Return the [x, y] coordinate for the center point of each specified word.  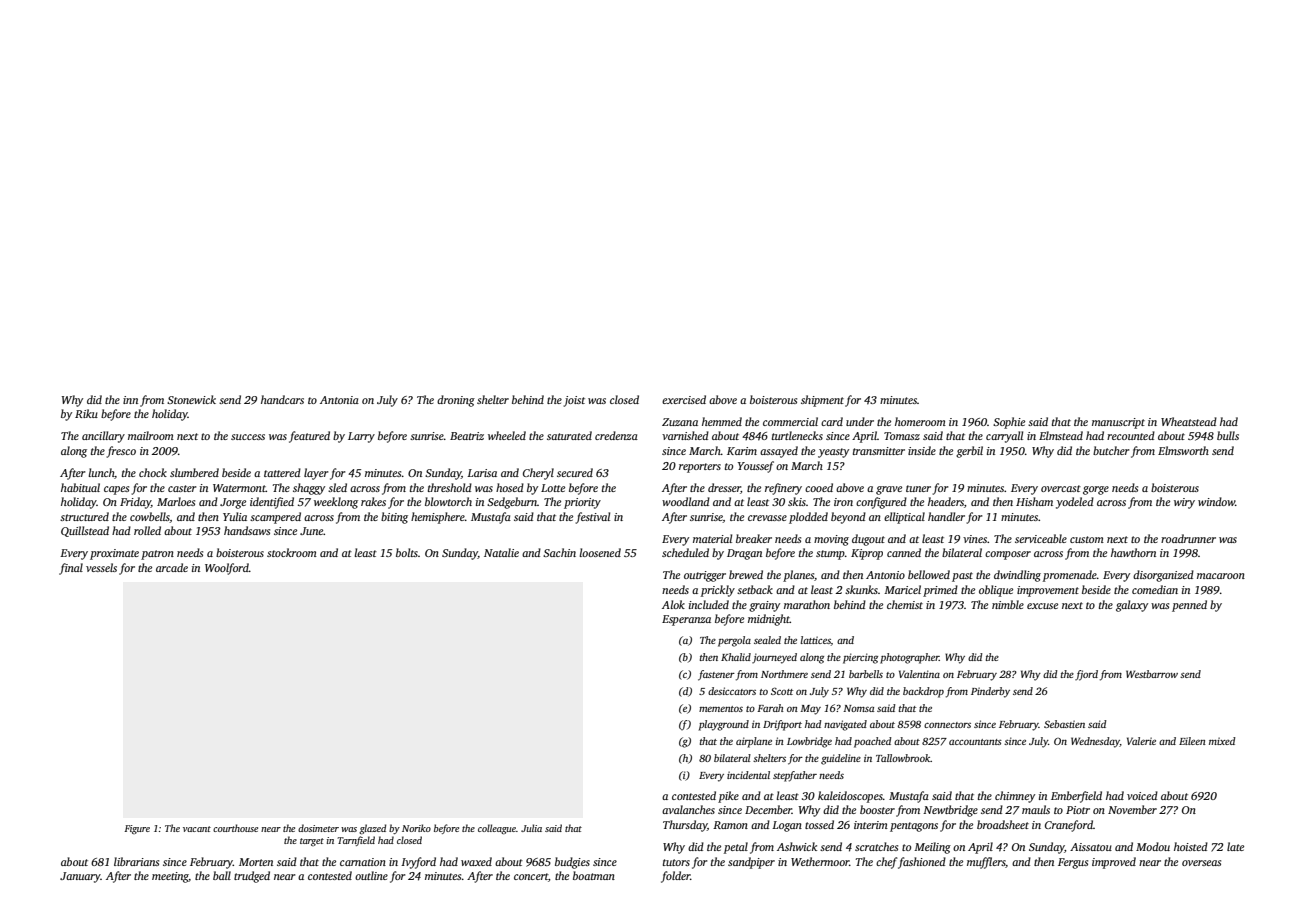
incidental [748, 775]
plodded [808, 518]
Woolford [227, 569]
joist [574, 401]
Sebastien [1064, 724]
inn [130, 400]
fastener [716, 675]
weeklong [336, 503]
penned [1189, 606]
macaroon [1221, 576]
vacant [197, 829]
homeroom [920, 421]
